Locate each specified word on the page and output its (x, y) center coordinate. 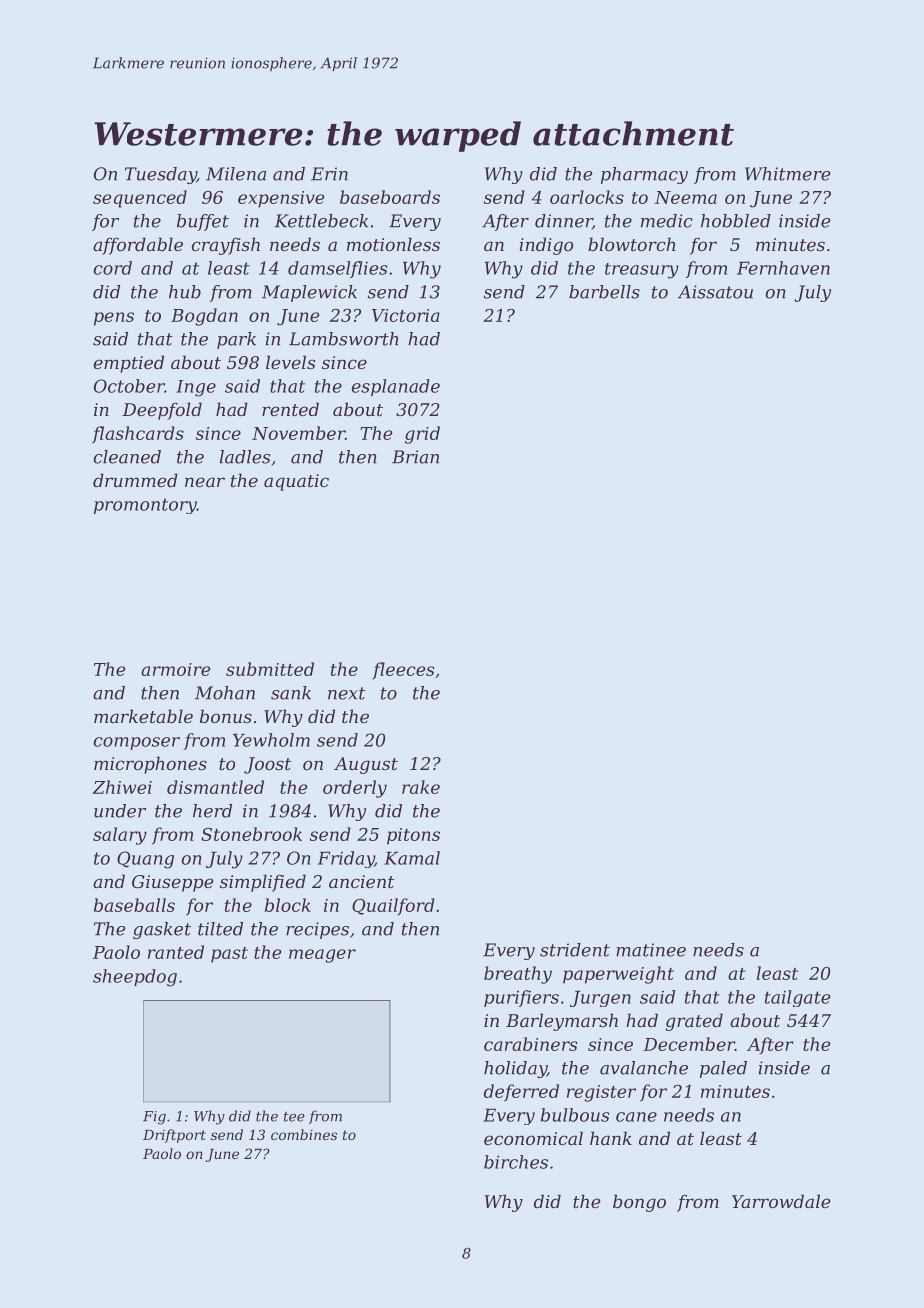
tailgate (798, 998)
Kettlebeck (321, 221)
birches (516, 1162)
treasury (642, 271)
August (366, 765)
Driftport (174, 1136)
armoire (175, 669)
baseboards (390, 197)
